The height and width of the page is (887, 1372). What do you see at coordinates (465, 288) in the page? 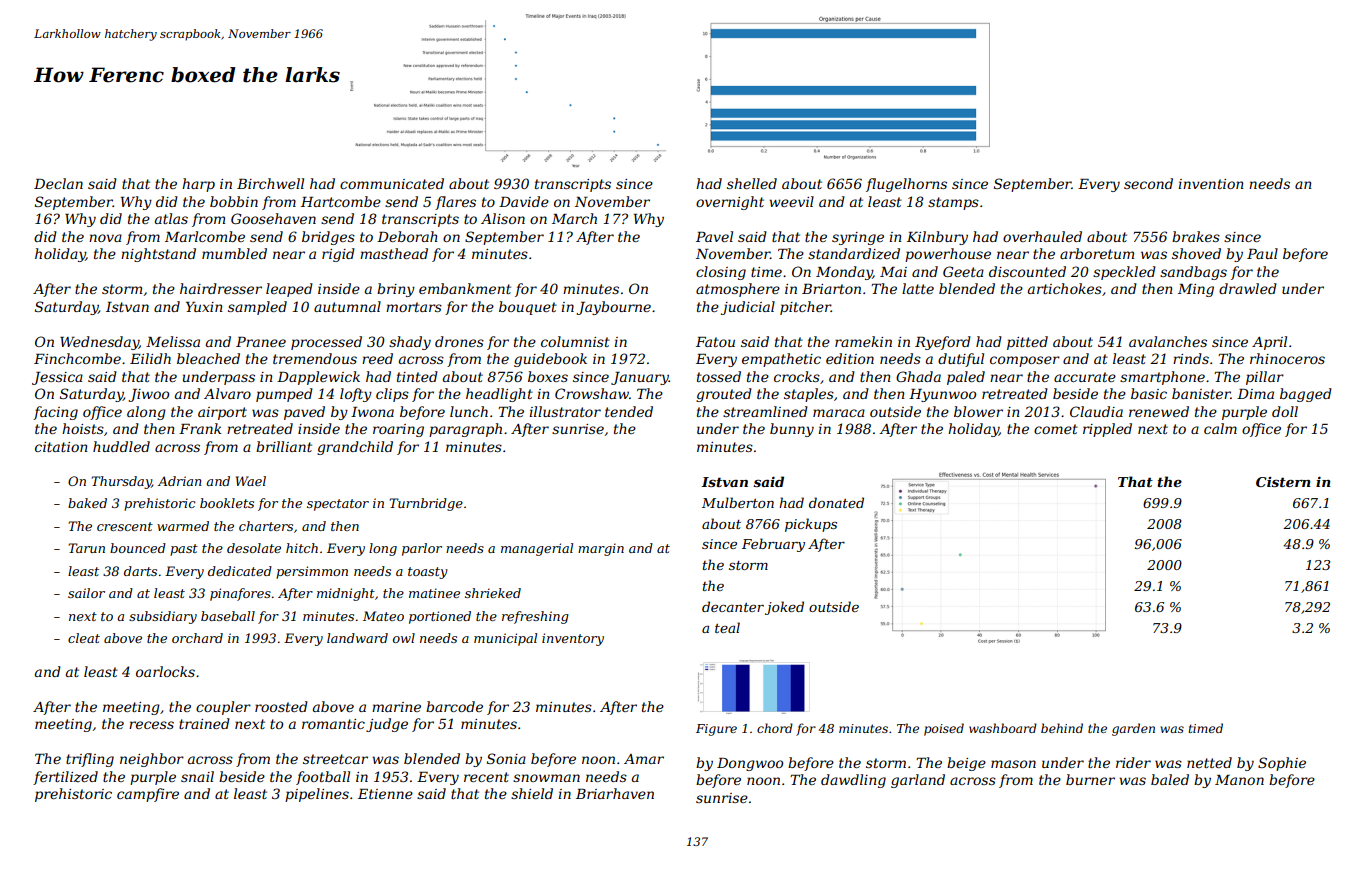
I see `embankment` at bounding box center [465, 288].
